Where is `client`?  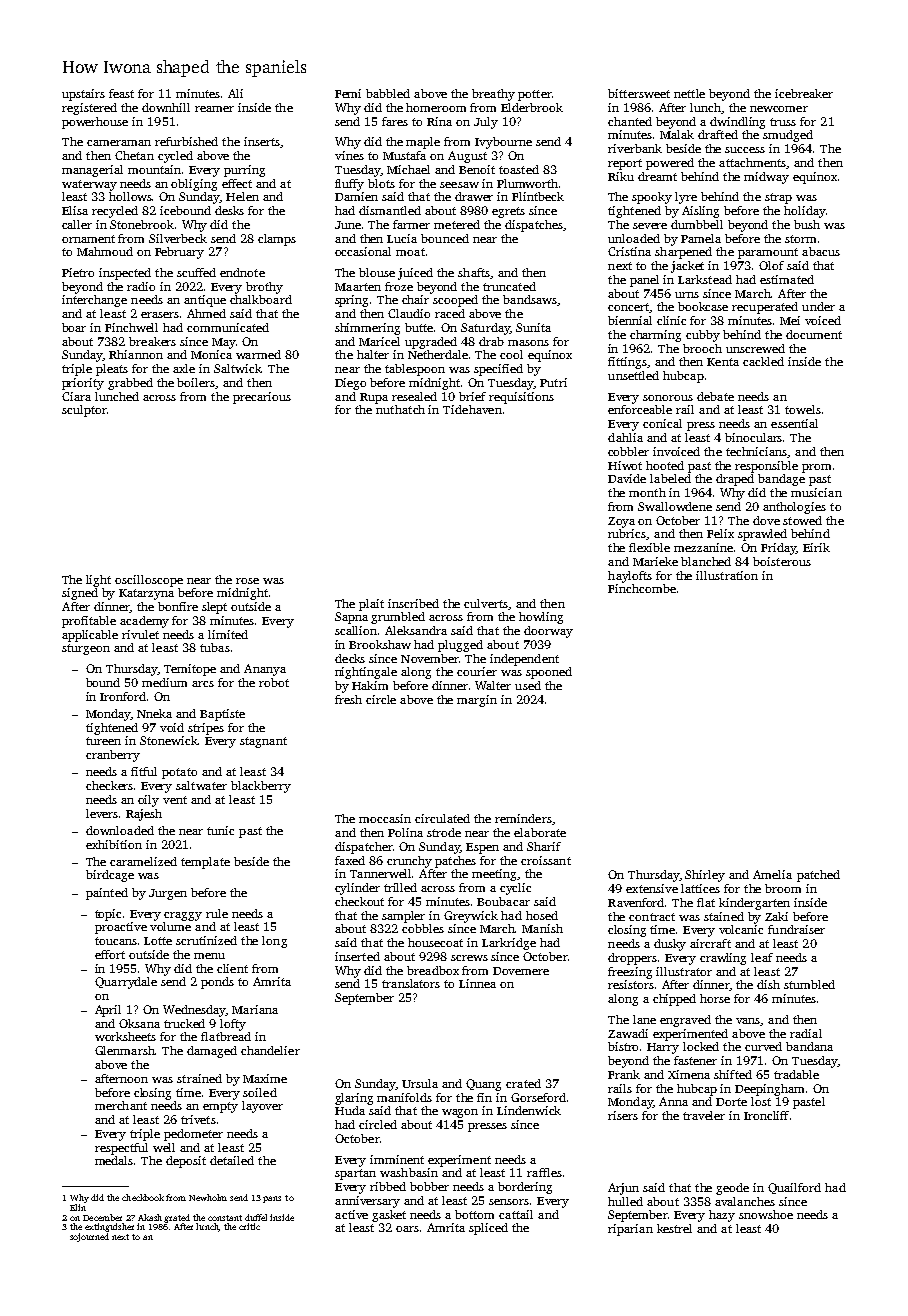
client is located at coordinates (232, 968).
